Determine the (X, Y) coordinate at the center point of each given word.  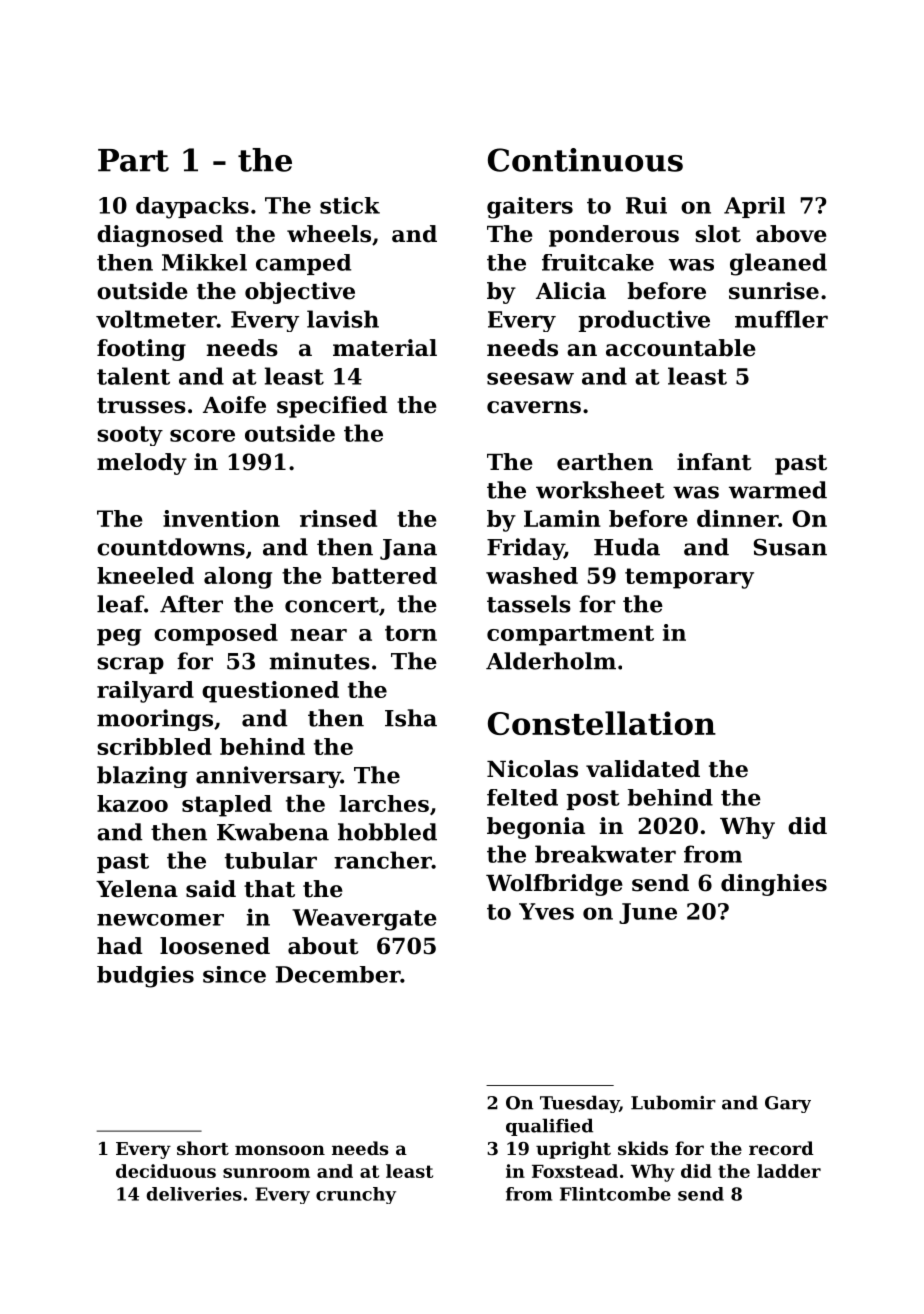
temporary (689, 578)
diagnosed (160, 236)
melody (142, 464)
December (338, 974)
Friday (525, 549)
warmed (778, 490)
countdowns (171, 547)
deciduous (166, 1171)
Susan (790, 547)
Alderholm (551, 661)
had (120, 946)
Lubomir (673, 1102)
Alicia (571, 291)
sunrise (774, 291)
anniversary (268, 777)
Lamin (562, 518)
